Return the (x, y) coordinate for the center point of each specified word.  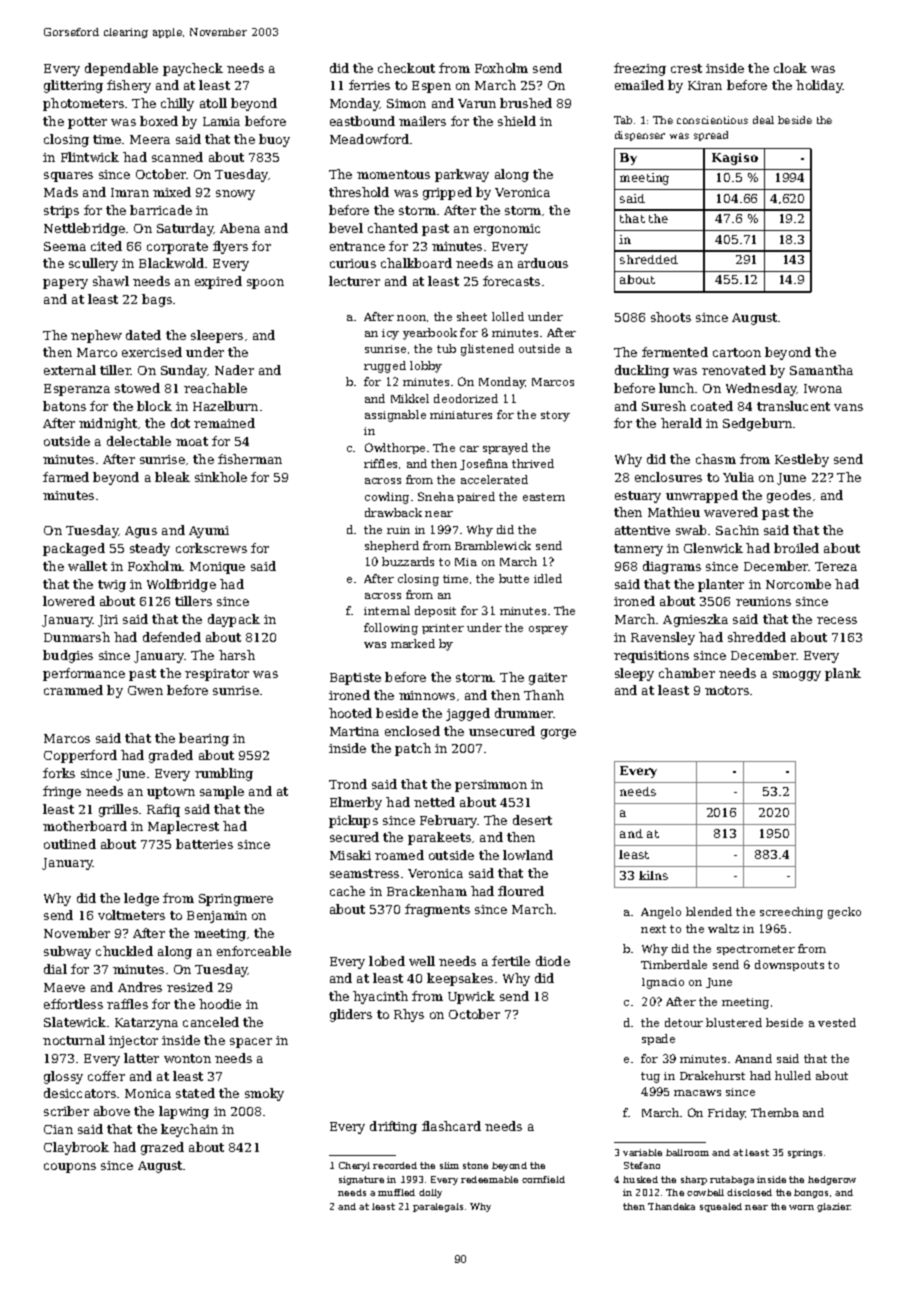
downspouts (789, 965)
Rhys (409, 1015)
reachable (215, 388)
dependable (121, 69)
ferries (369, 85)
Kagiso (735, 159)
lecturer (354, 281)
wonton (187, 1058)
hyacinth (380, 997)
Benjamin (217, 917)
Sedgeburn (757, 424)
